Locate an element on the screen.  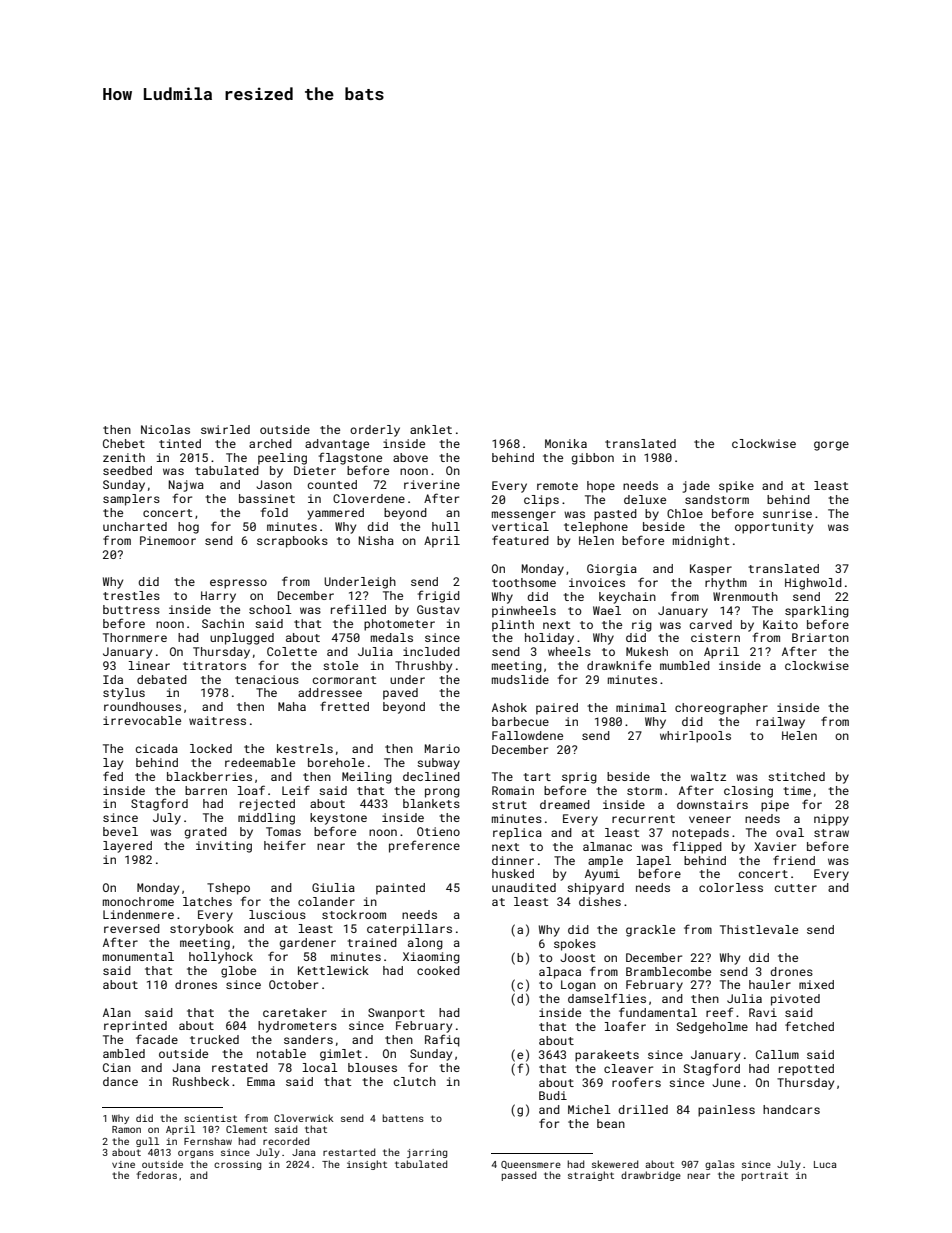
portrait is located at coordinates (764, 1176).
